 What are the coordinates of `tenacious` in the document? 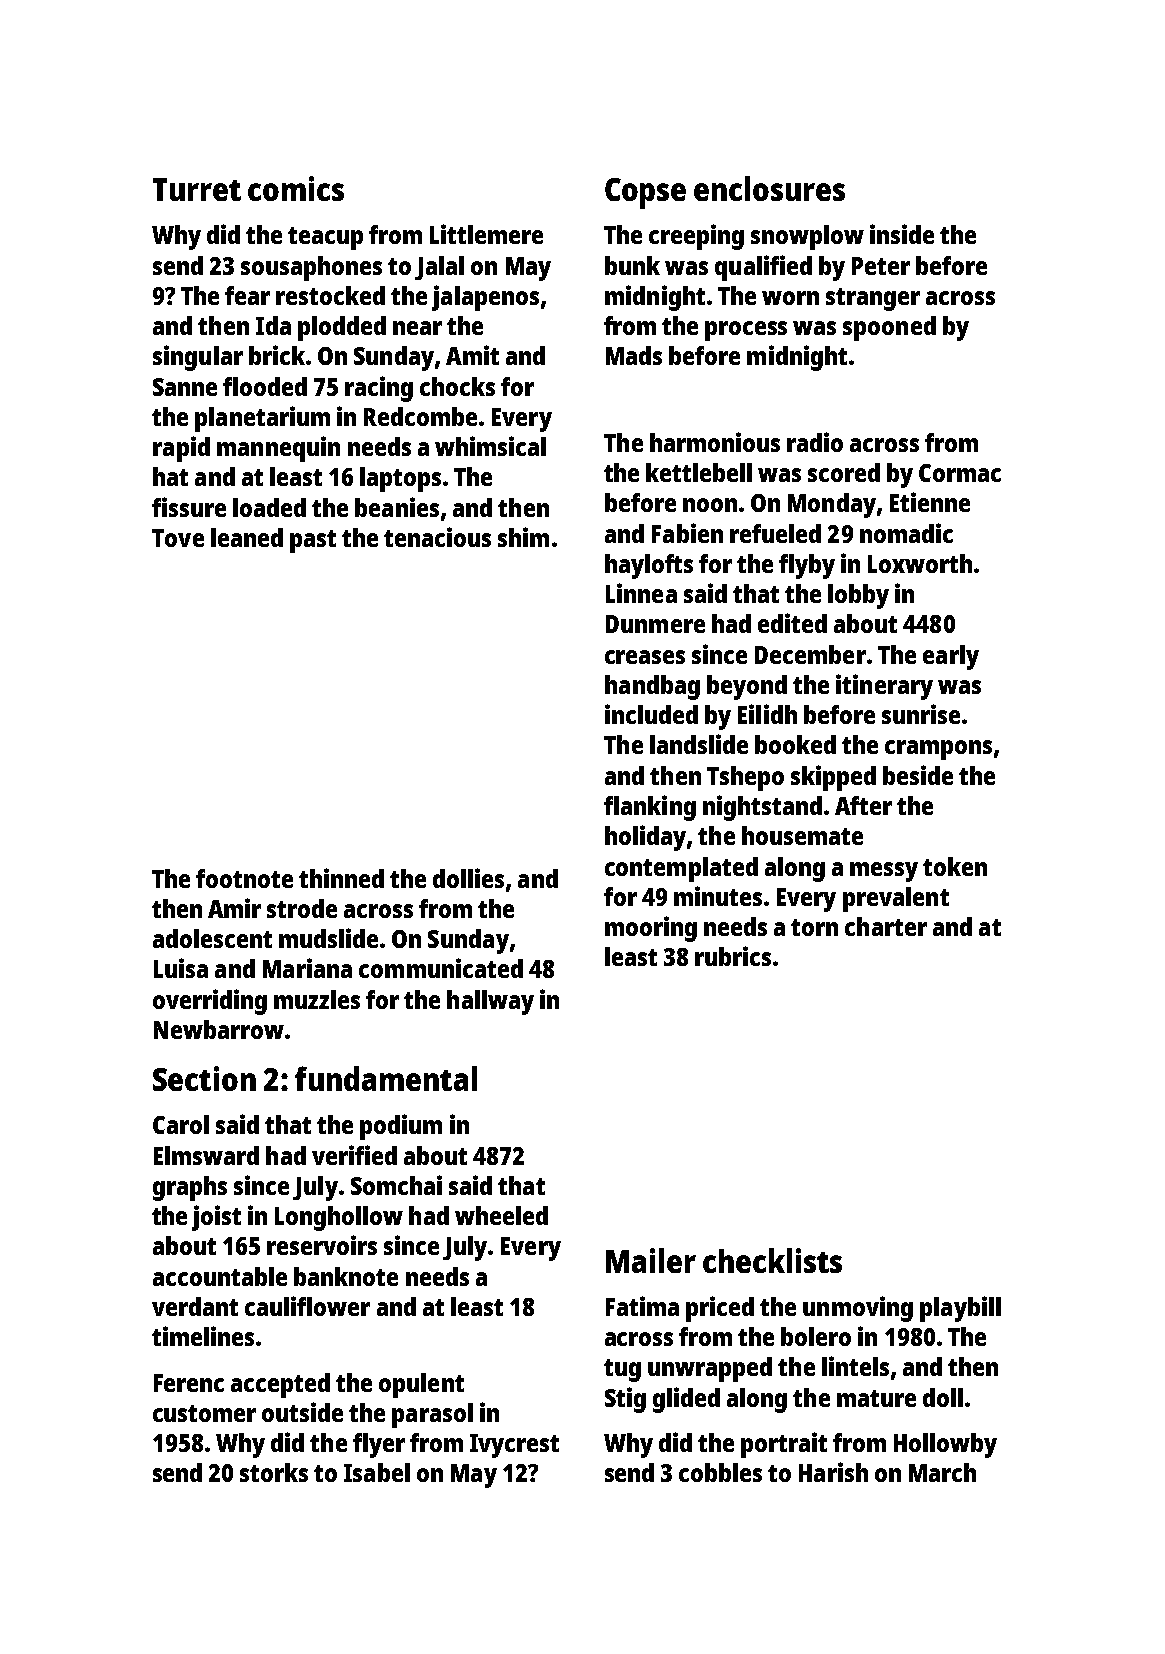 It's located at (437, 537).
